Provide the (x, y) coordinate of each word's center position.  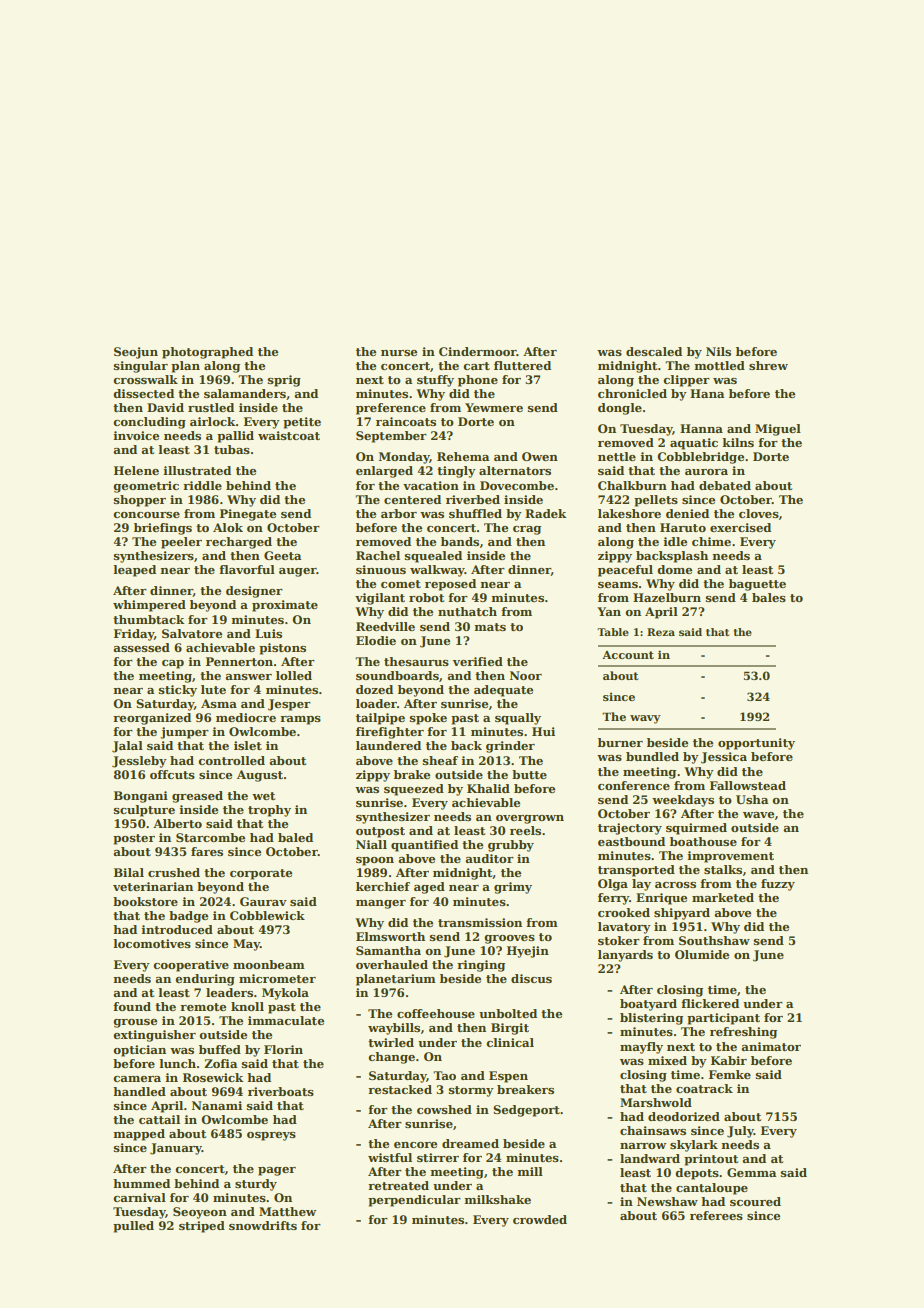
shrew (768, 365)
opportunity (756, 744)
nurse (399, 353)
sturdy (256, 1185)
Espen (508, 1077)
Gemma (751, 1172)
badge (188, 917)
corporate (261, 874)
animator (771, 1046)
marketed (723, 897)
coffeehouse (436, 1013)
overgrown (530, 819)
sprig (284, 381)
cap (173, 664)
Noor (526, 675)
